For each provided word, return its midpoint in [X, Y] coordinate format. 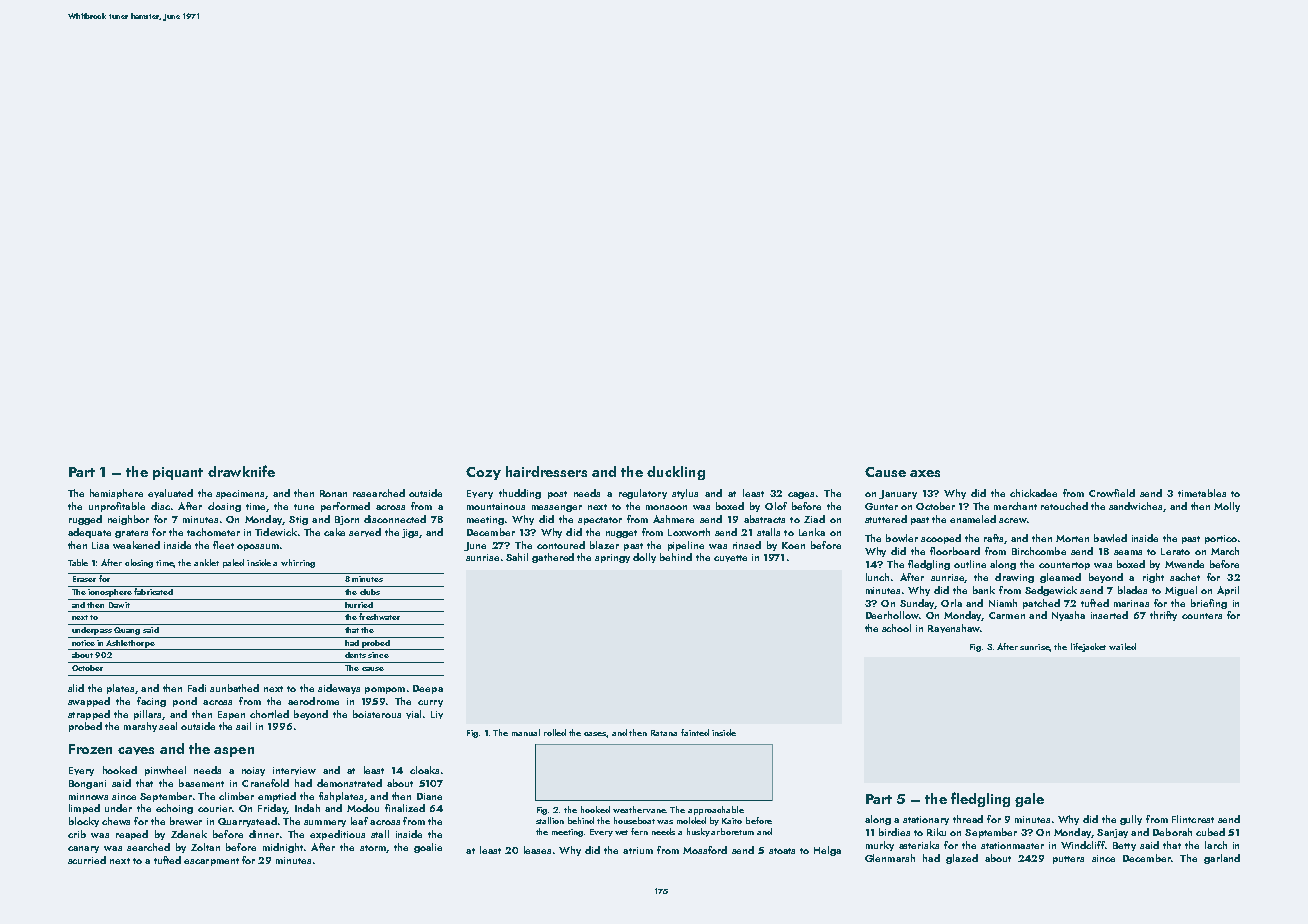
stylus [685, 494]
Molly [1227, 507]
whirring [298, 563]
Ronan [333, 493]
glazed [962, 859]
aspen [234, 752]
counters [1202, 616]
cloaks [424, 770]
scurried [87, 860]
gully [1131, 820]
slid [76, 688]
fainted [695, 732]
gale [1029, 800]
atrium [638, 850]
